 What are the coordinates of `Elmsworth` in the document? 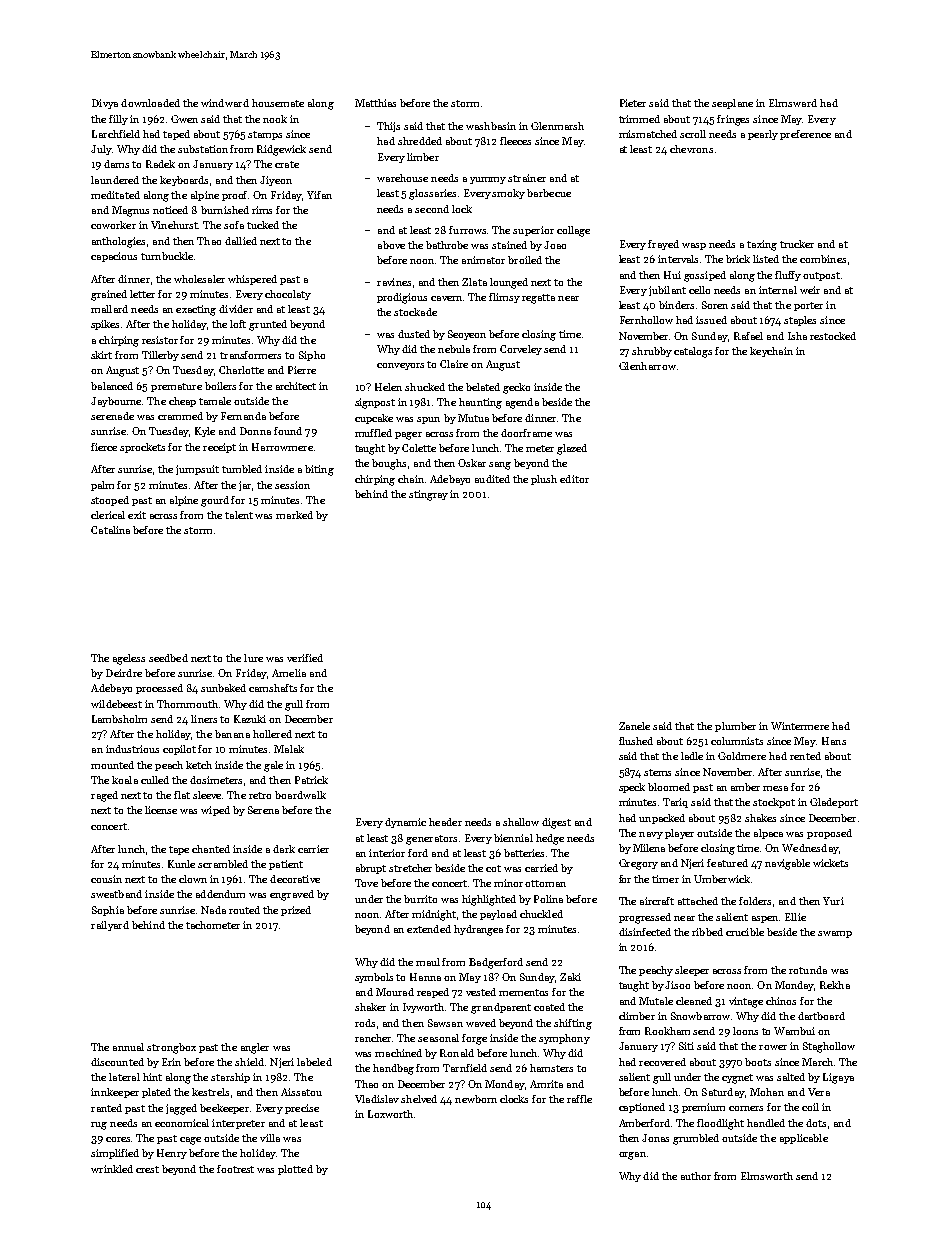 It's located at (767, 1176).
